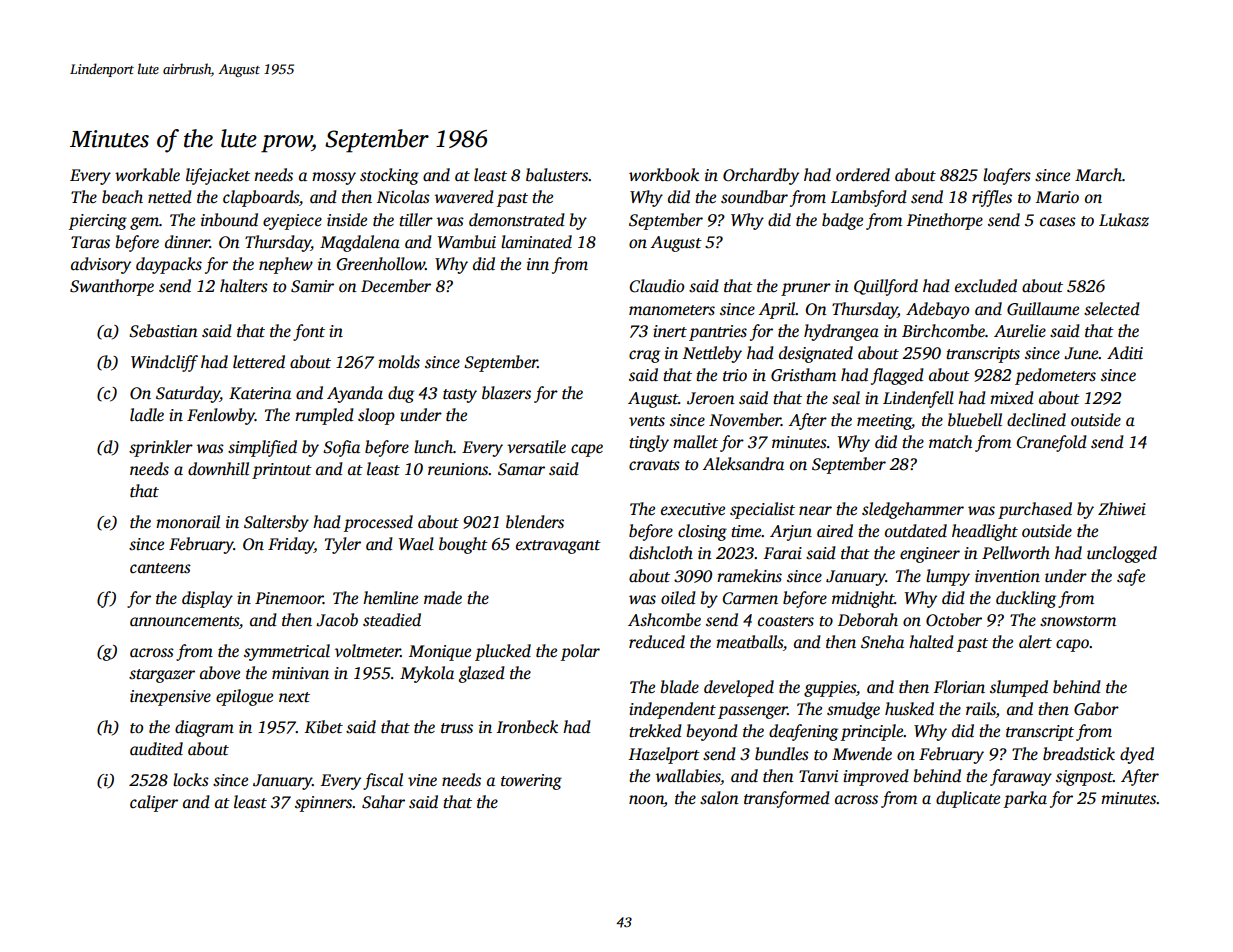 This page has width=1233, height=952. What do you see at coordinates (464, 197) in the page?
I see `wavered` at bounding box center [464, 197].
